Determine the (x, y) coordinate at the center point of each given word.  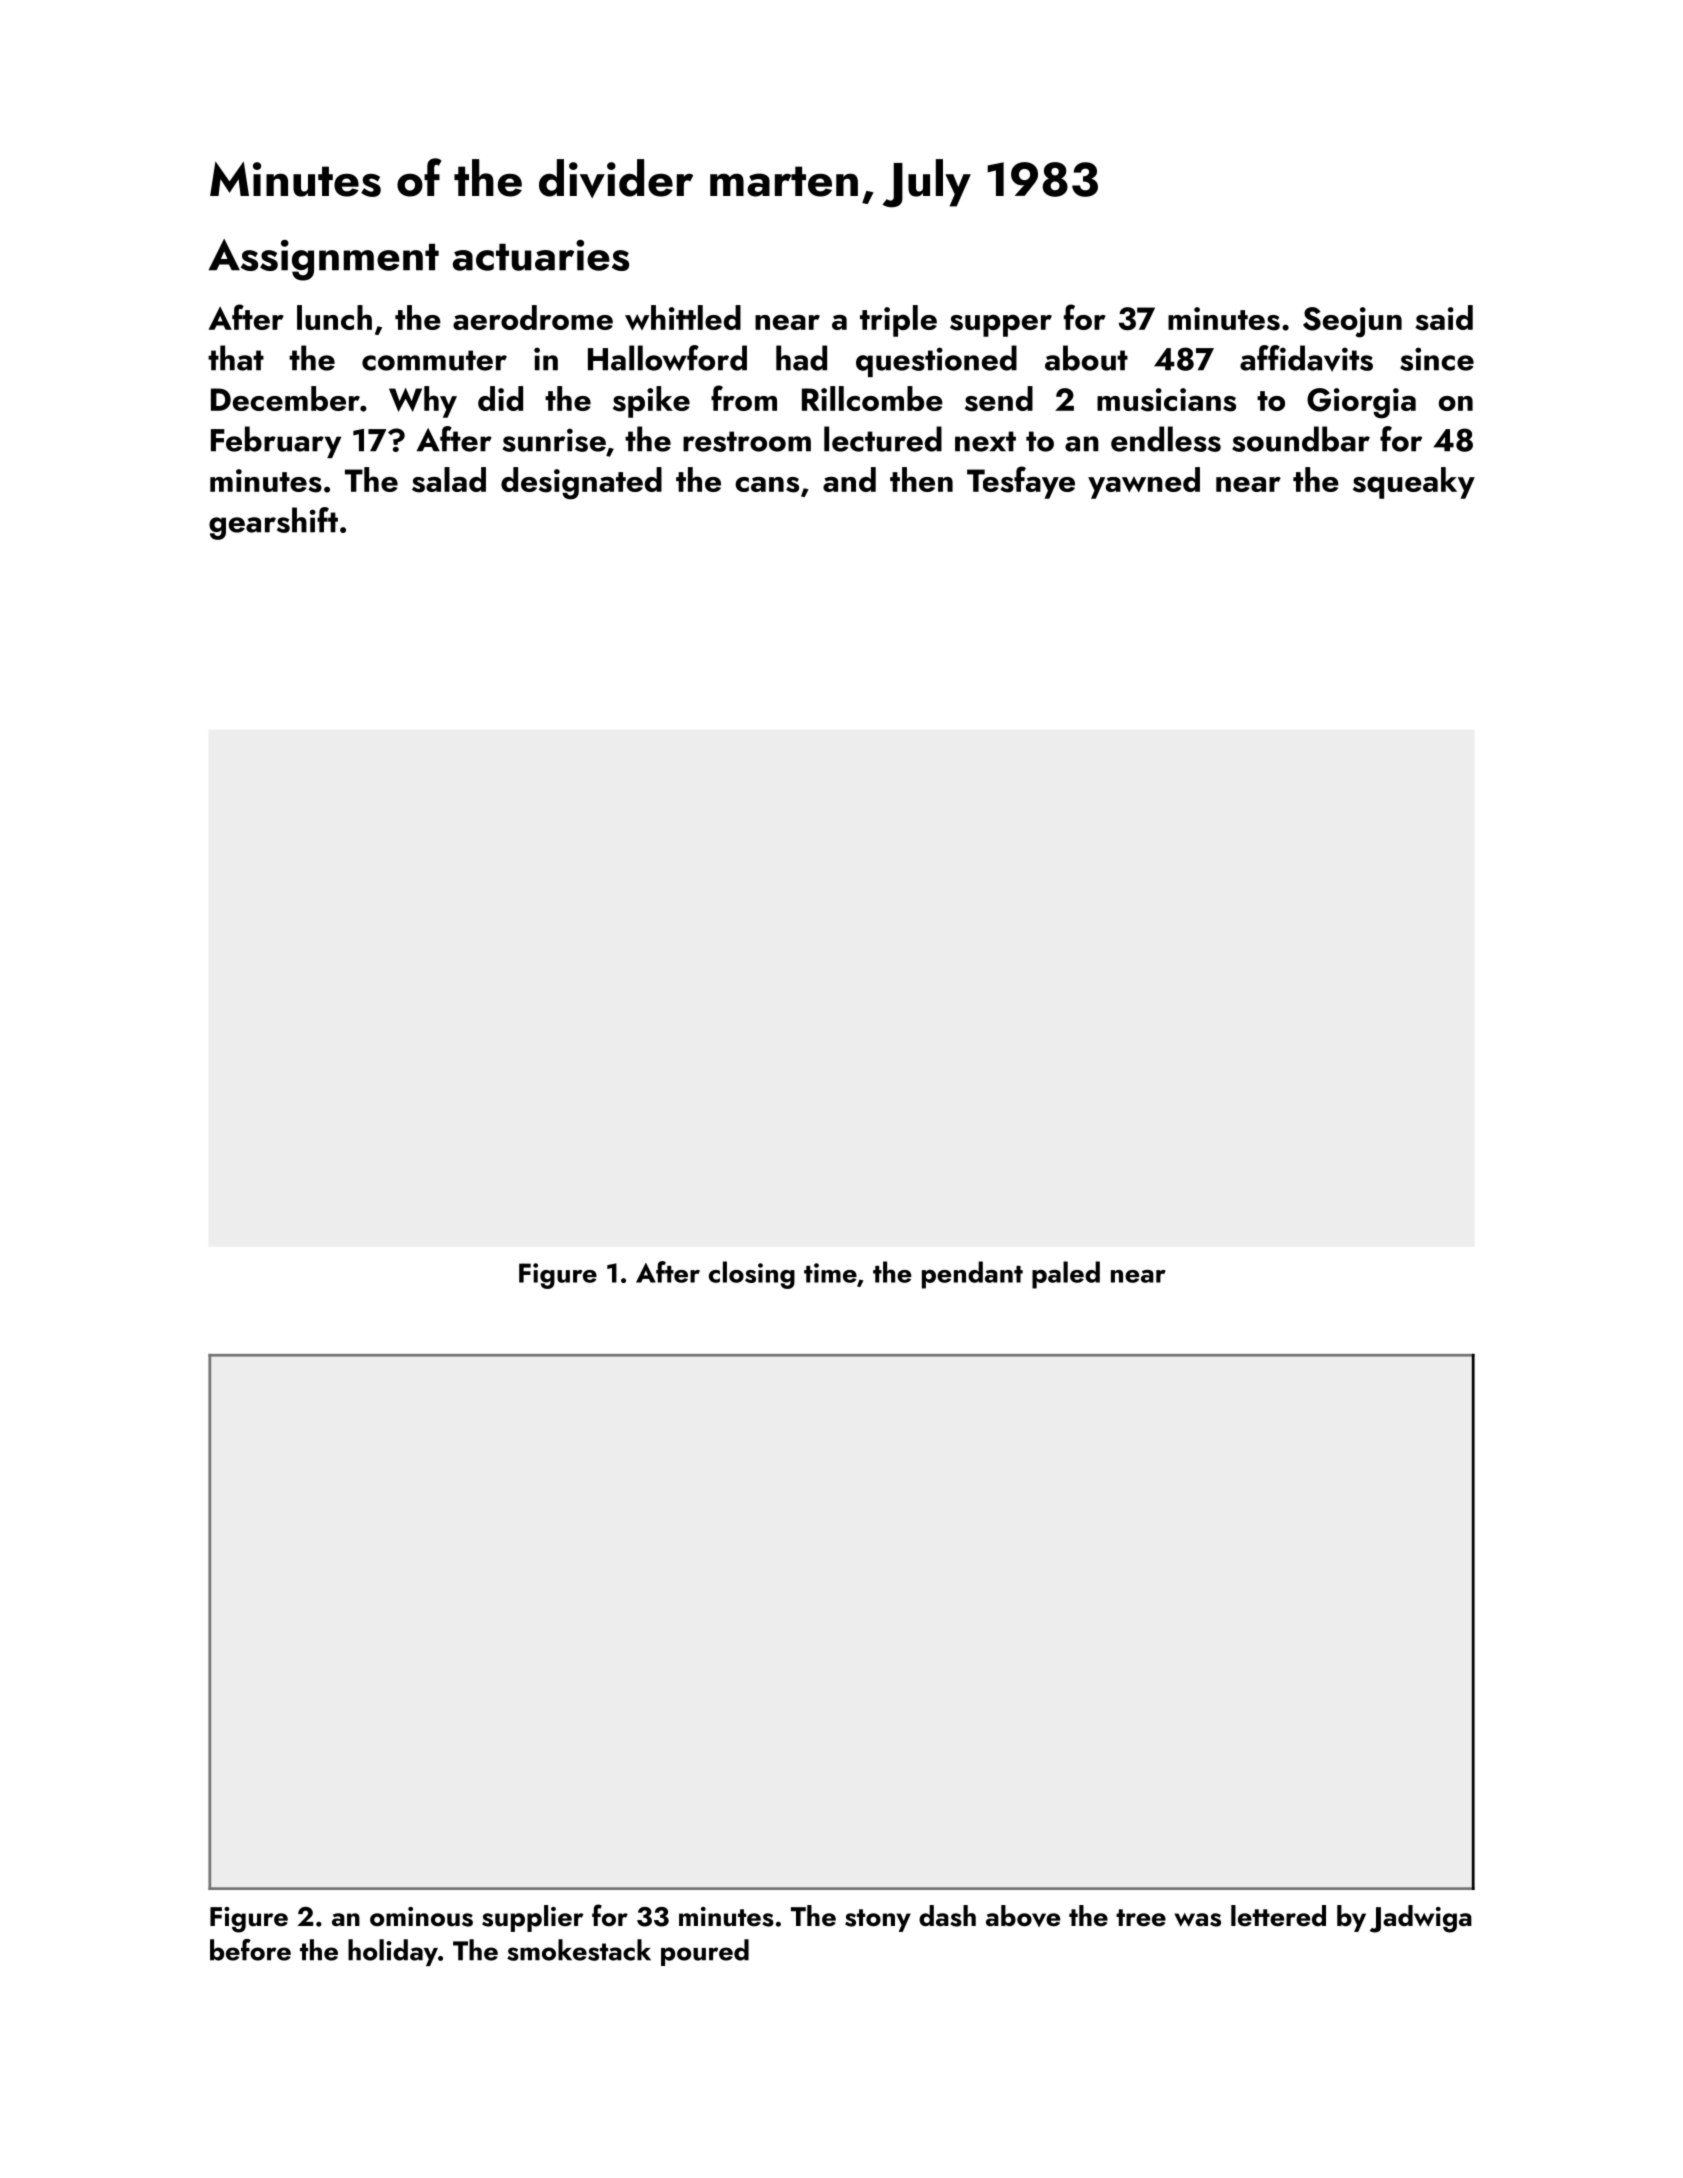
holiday (393, 1952)
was (1197, 1920)
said (1444, 318)
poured (705, 1952)
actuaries (541, 255)
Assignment (324, 260)
